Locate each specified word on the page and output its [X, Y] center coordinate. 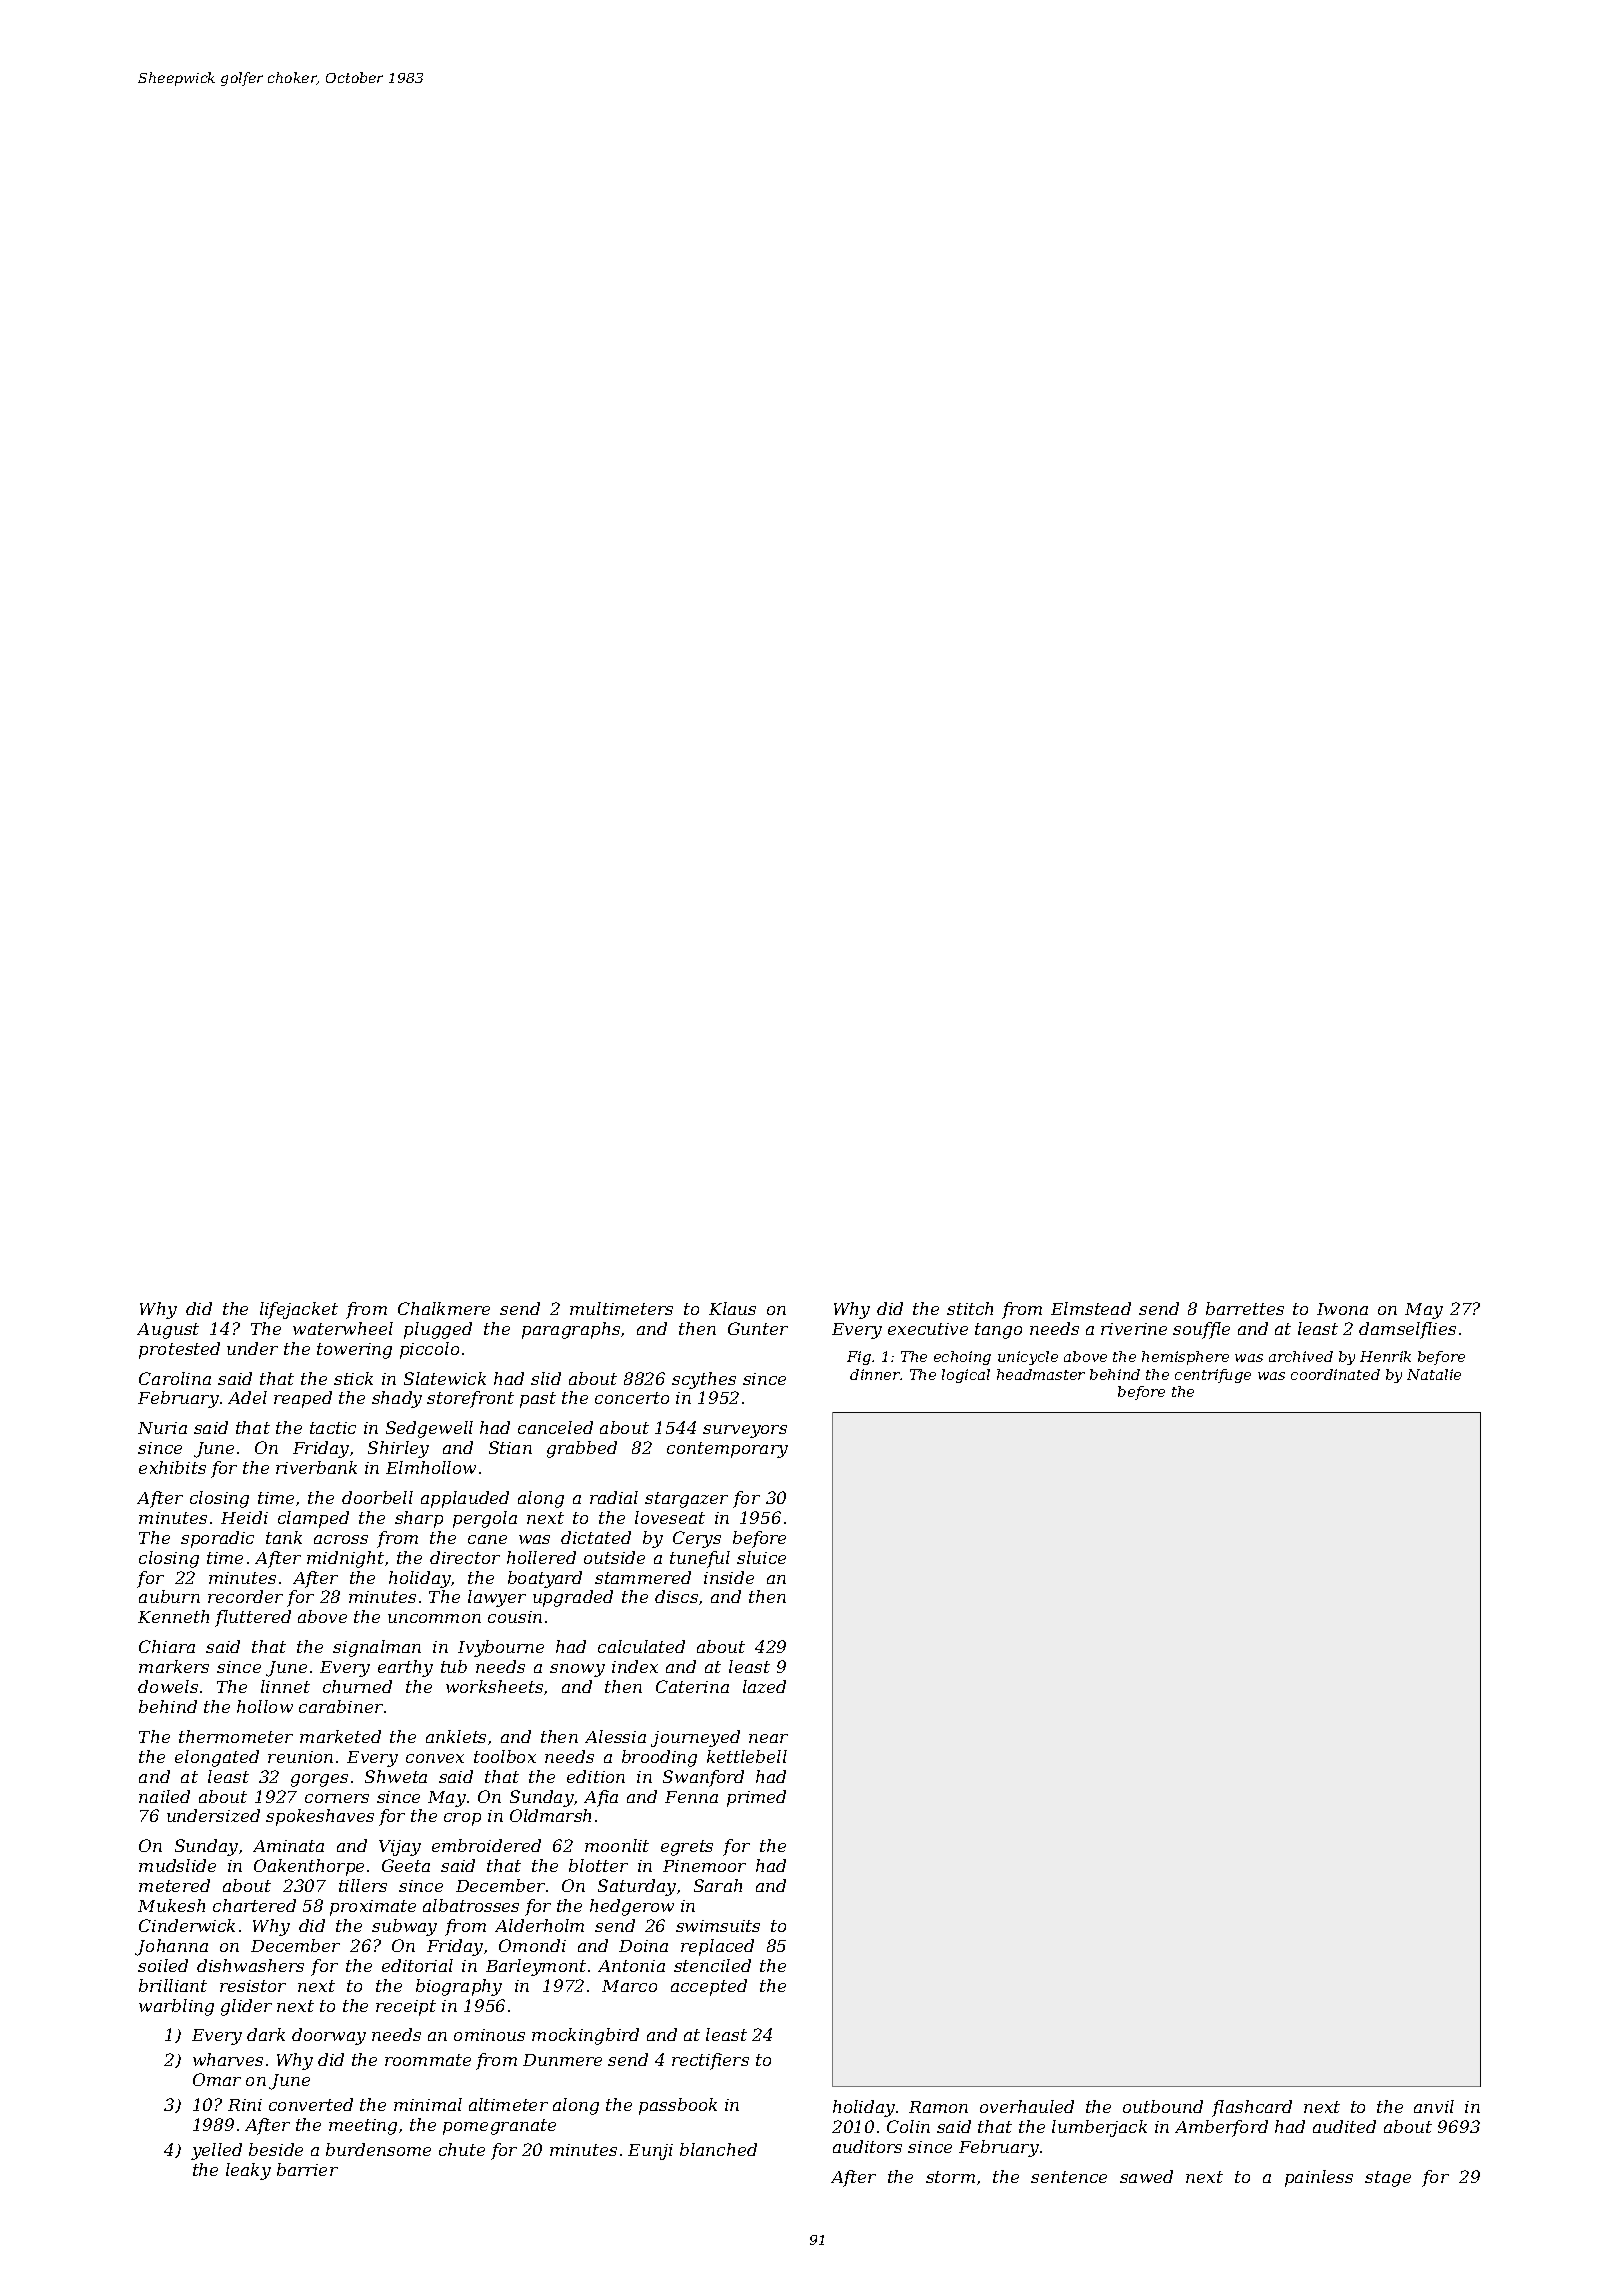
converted [311, 2104]
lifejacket [299, 1310]
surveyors [745, 1431]
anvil [1434, 2106]
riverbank [316, 1467]
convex [435, 1758]
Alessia [615, 1736]
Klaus [732, 1308]
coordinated [1335, 1374]
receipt [406, 2008]
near [768, 1738]
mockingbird [585, 2036]
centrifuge [1213, 1376]
